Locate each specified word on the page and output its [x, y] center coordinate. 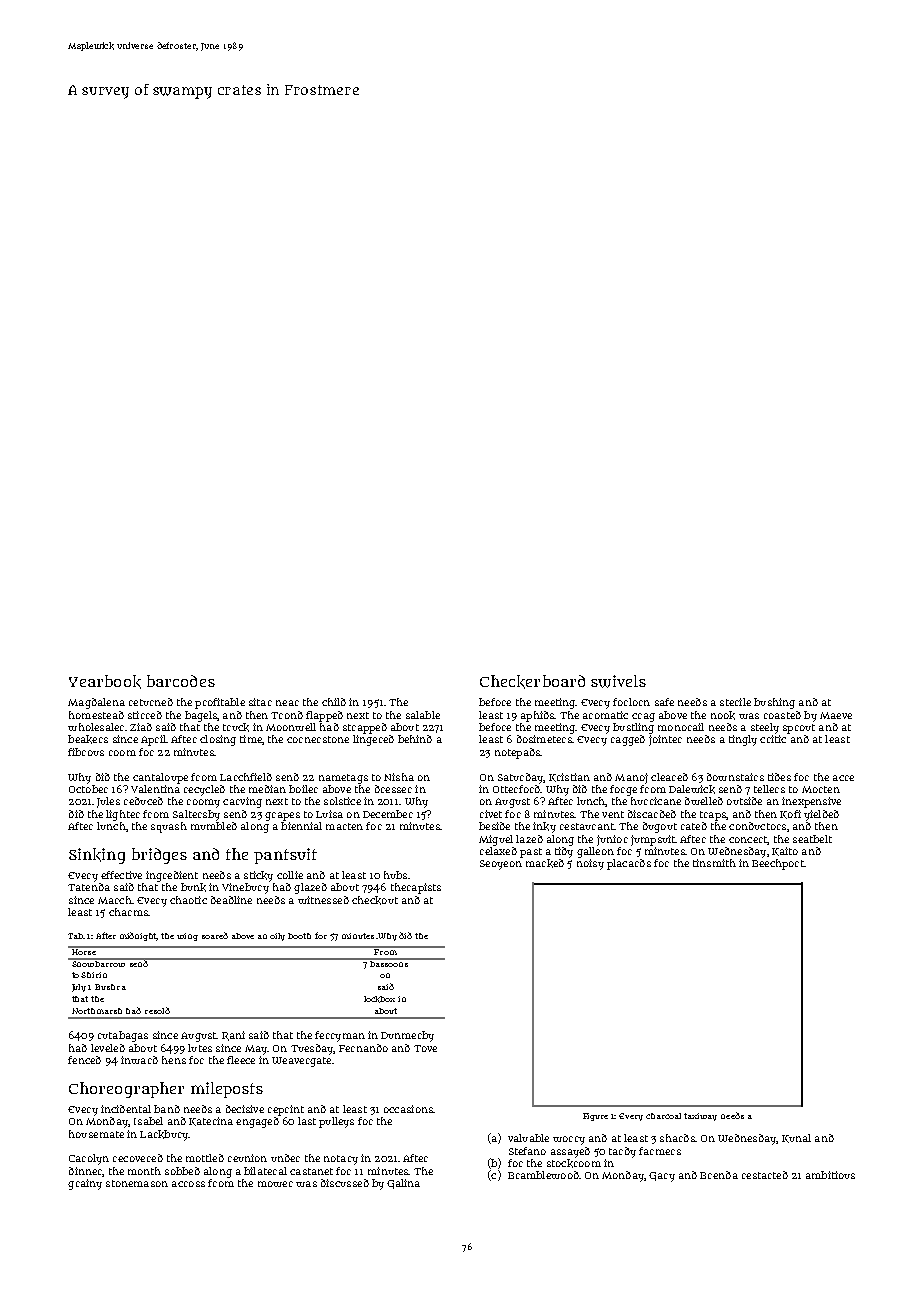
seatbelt [812, 839]
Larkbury [164, 1135]
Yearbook [105, 682]
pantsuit [285, 856]
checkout [375, 900]
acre [843, 778]
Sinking [97, 856]
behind [415, 739]
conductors [757, 826]
